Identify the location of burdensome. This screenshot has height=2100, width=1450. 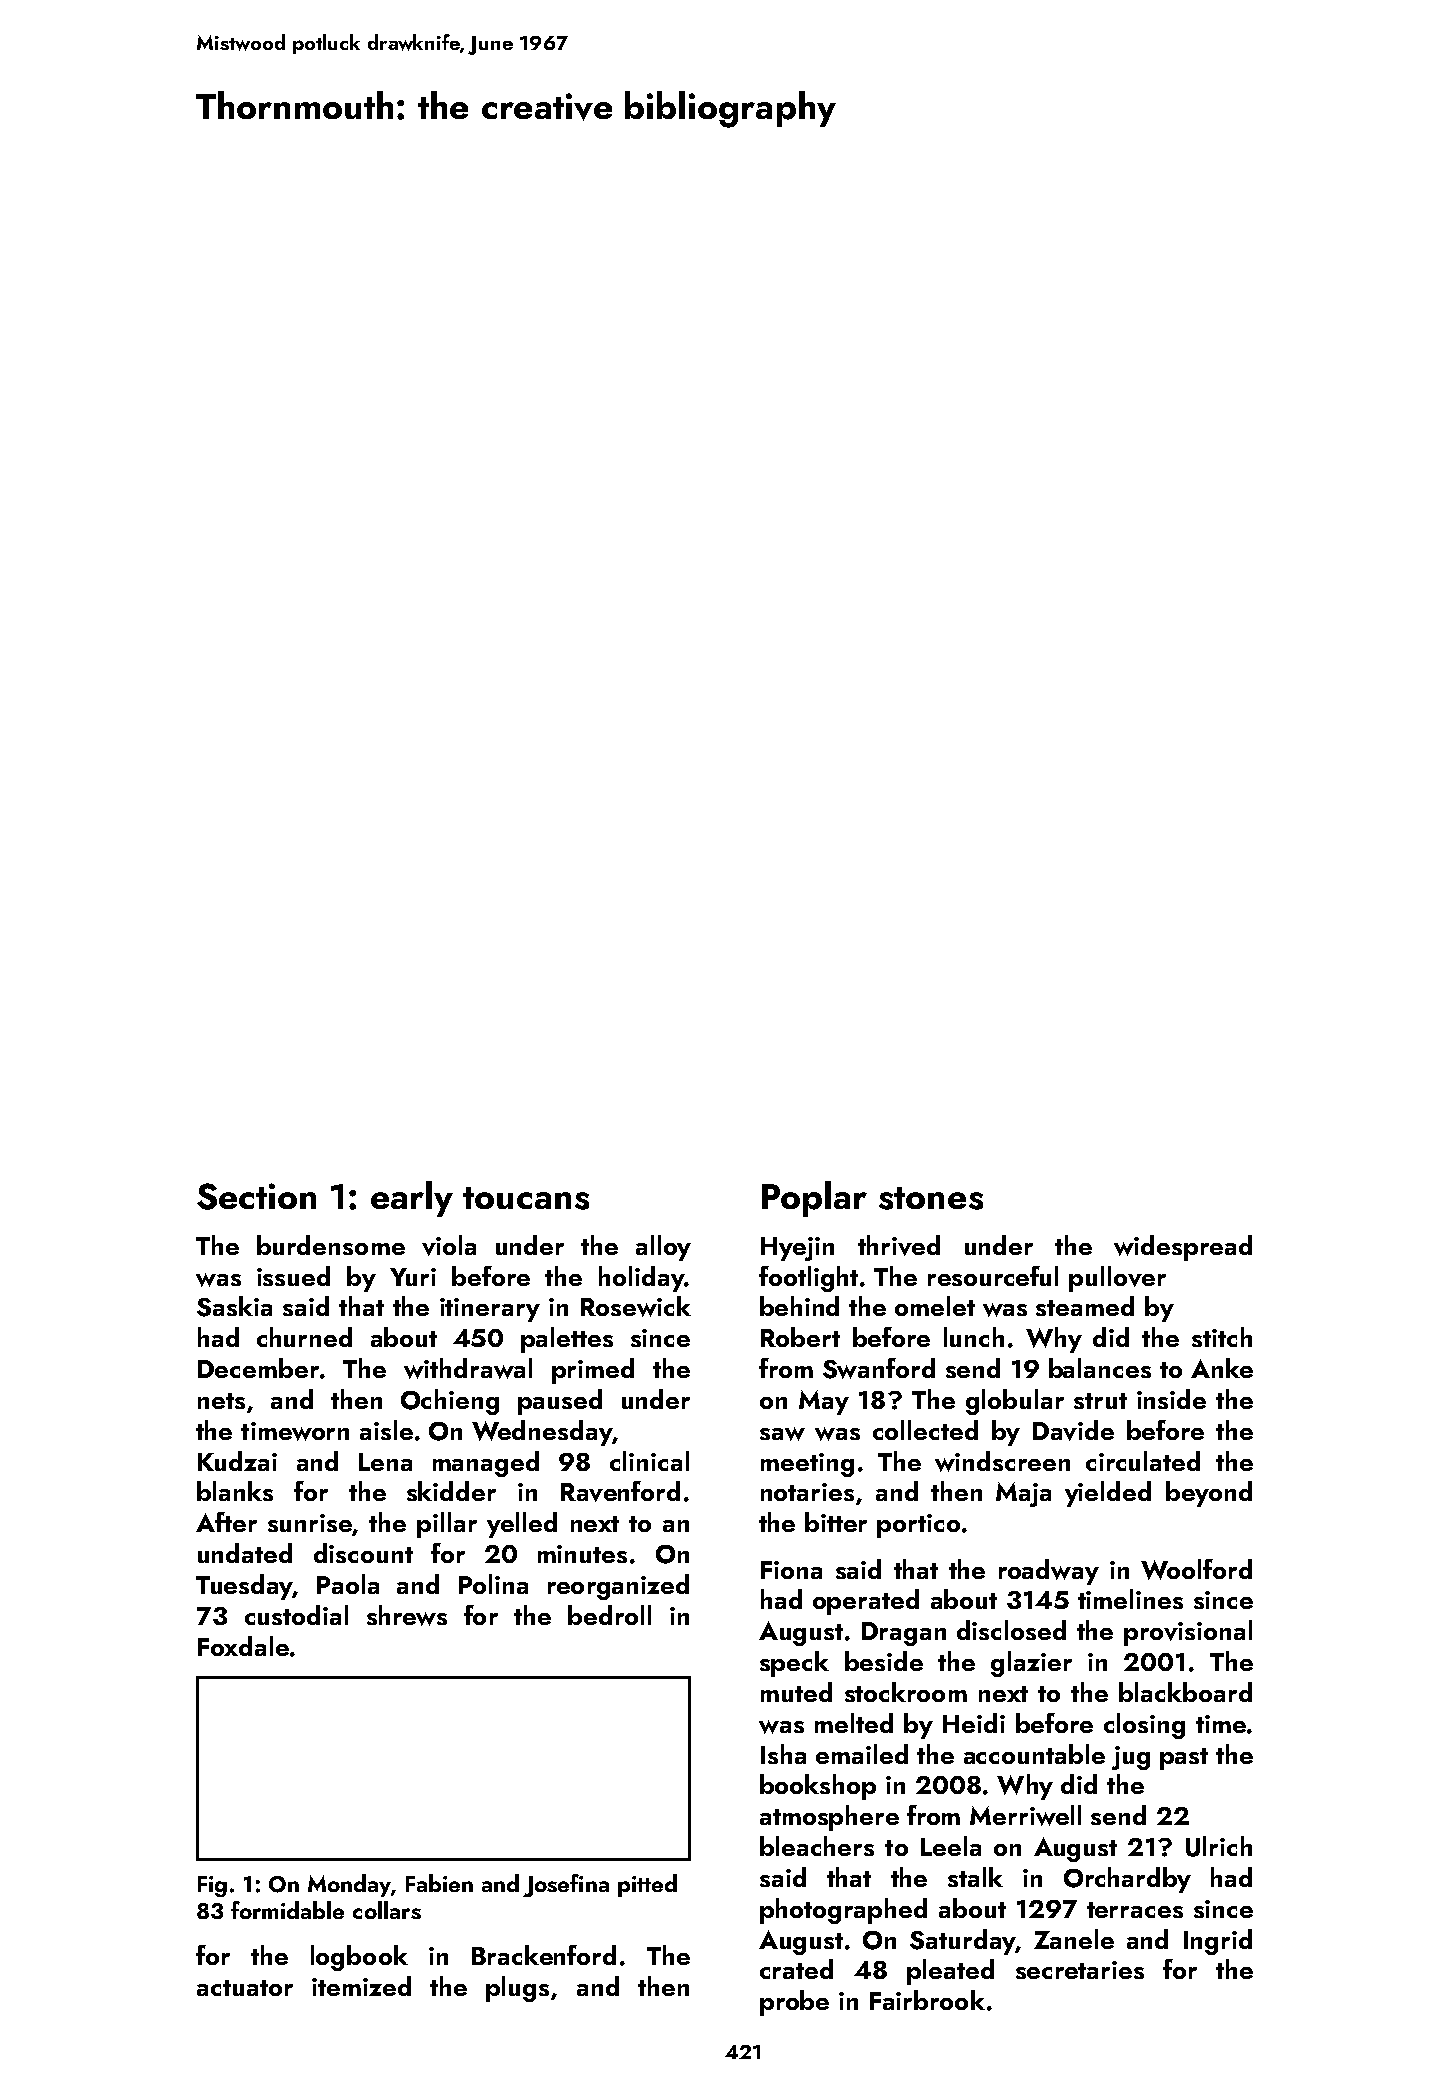
(331, 1245).
